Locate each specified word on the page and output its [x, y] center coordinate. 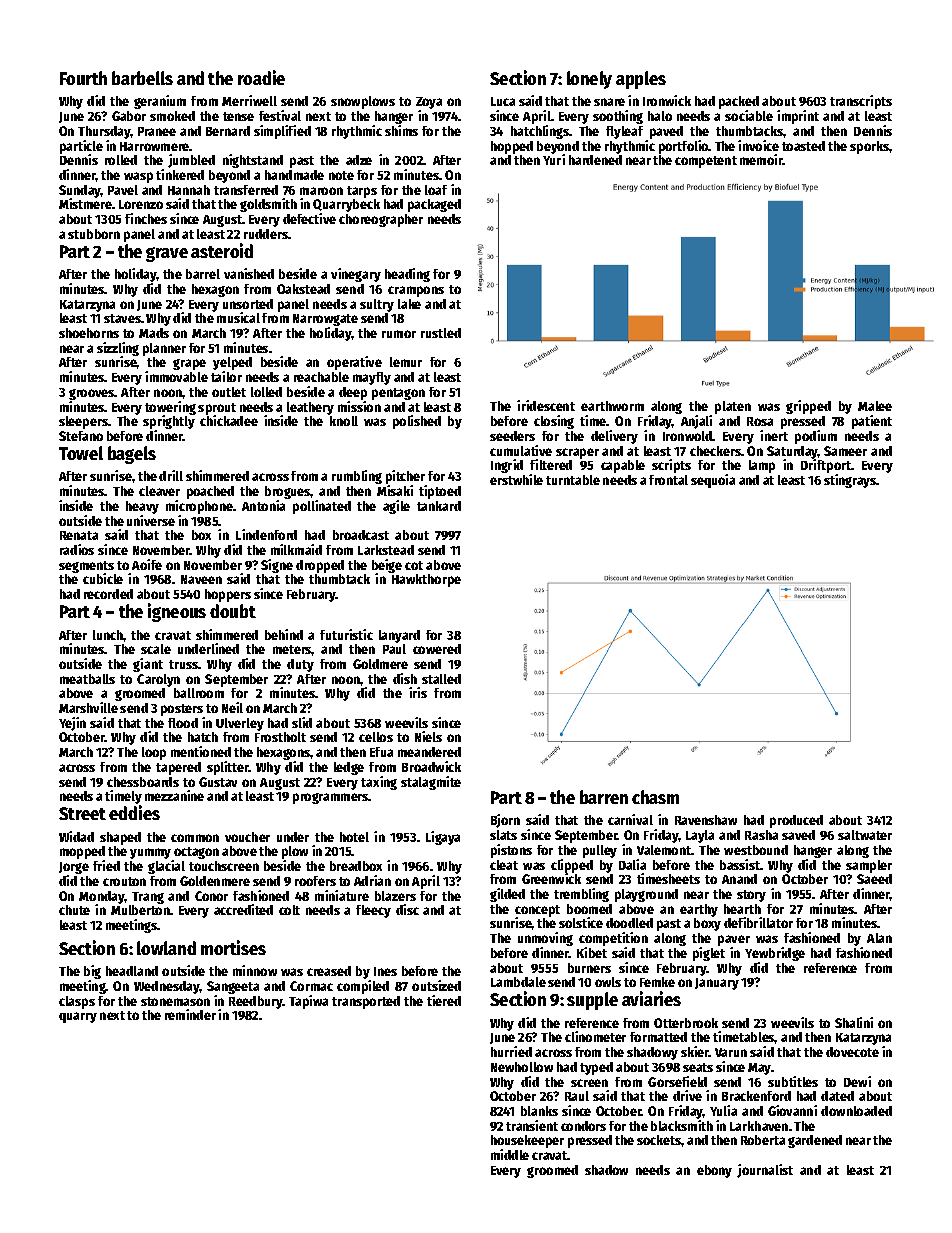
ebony [714, 1171]
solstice [581, 922]
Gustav [218, 782]
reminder [190, 1014]
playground [646, 895]
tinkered [180, 174]
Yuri [554, 159]
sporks [870, 147]
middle [510, 1154]
